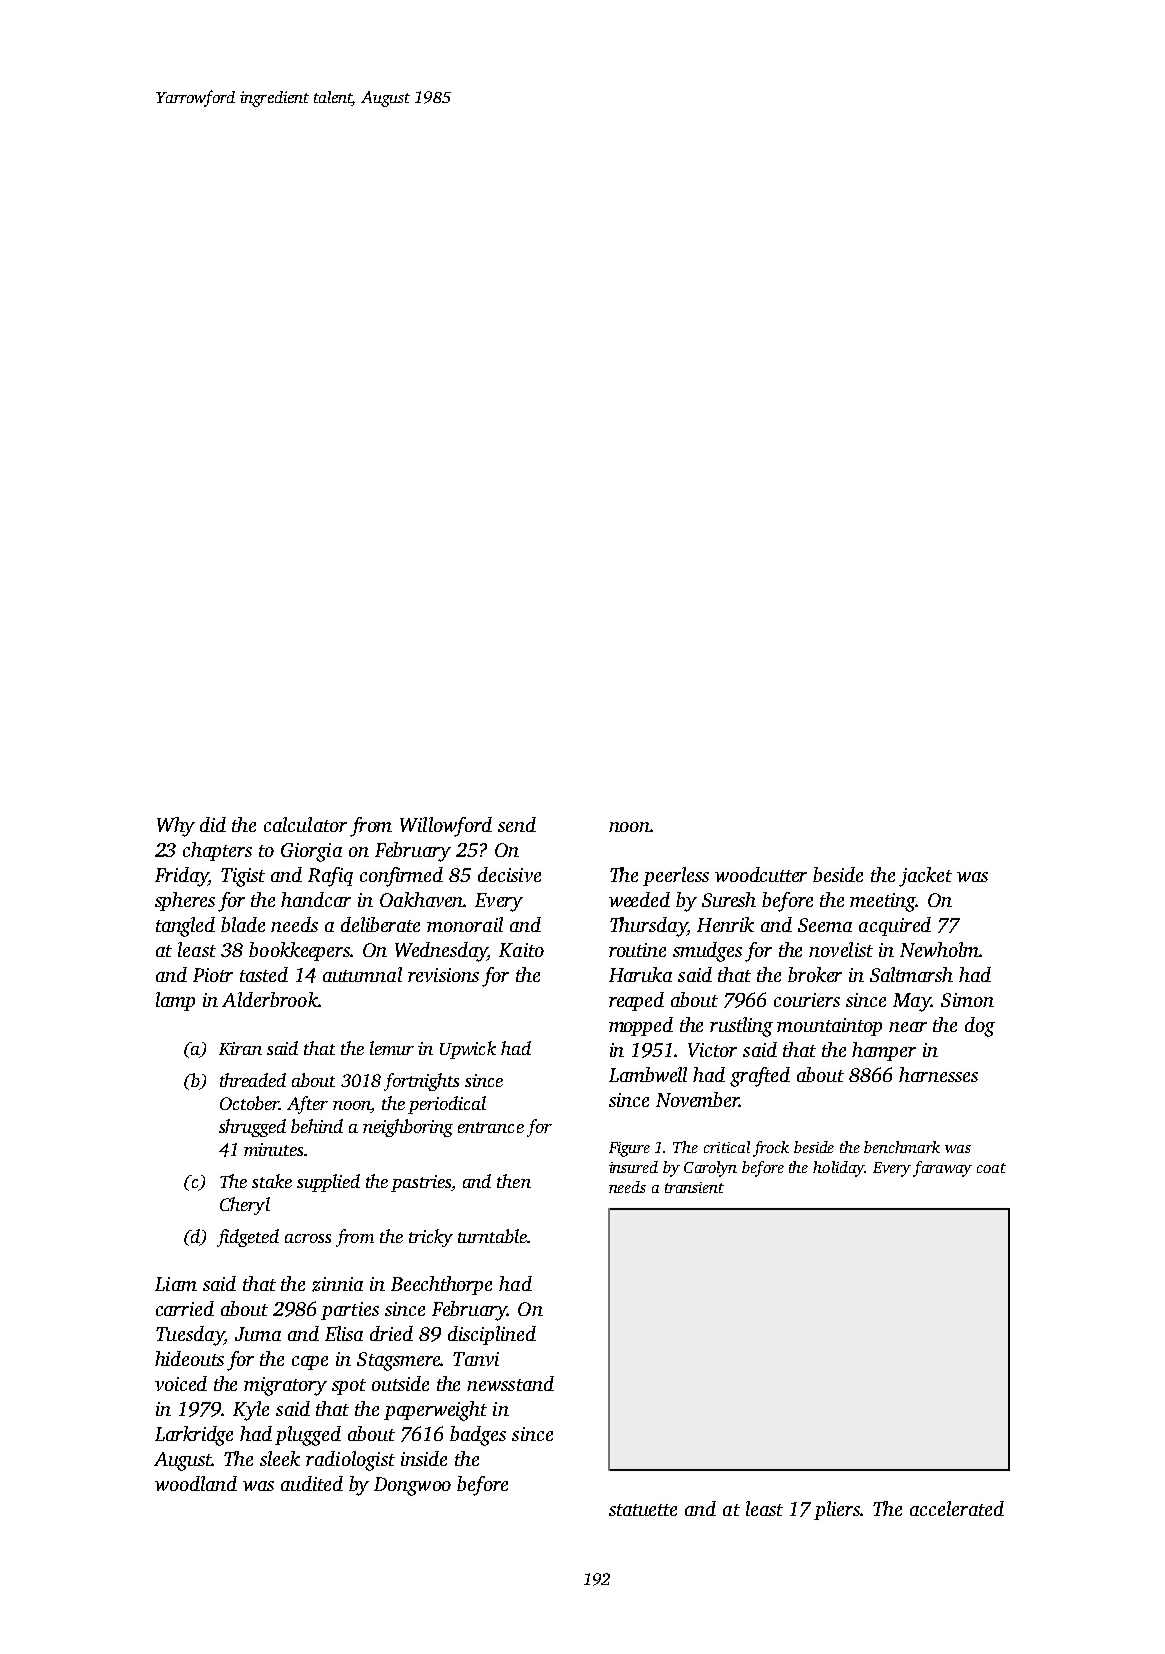 Image resolution: width=1165 pixels, height=1654 pixels. What do you see at coordinates (431, 1238) in the page?
I see `tricky` at bounding box center [431, 1238].
